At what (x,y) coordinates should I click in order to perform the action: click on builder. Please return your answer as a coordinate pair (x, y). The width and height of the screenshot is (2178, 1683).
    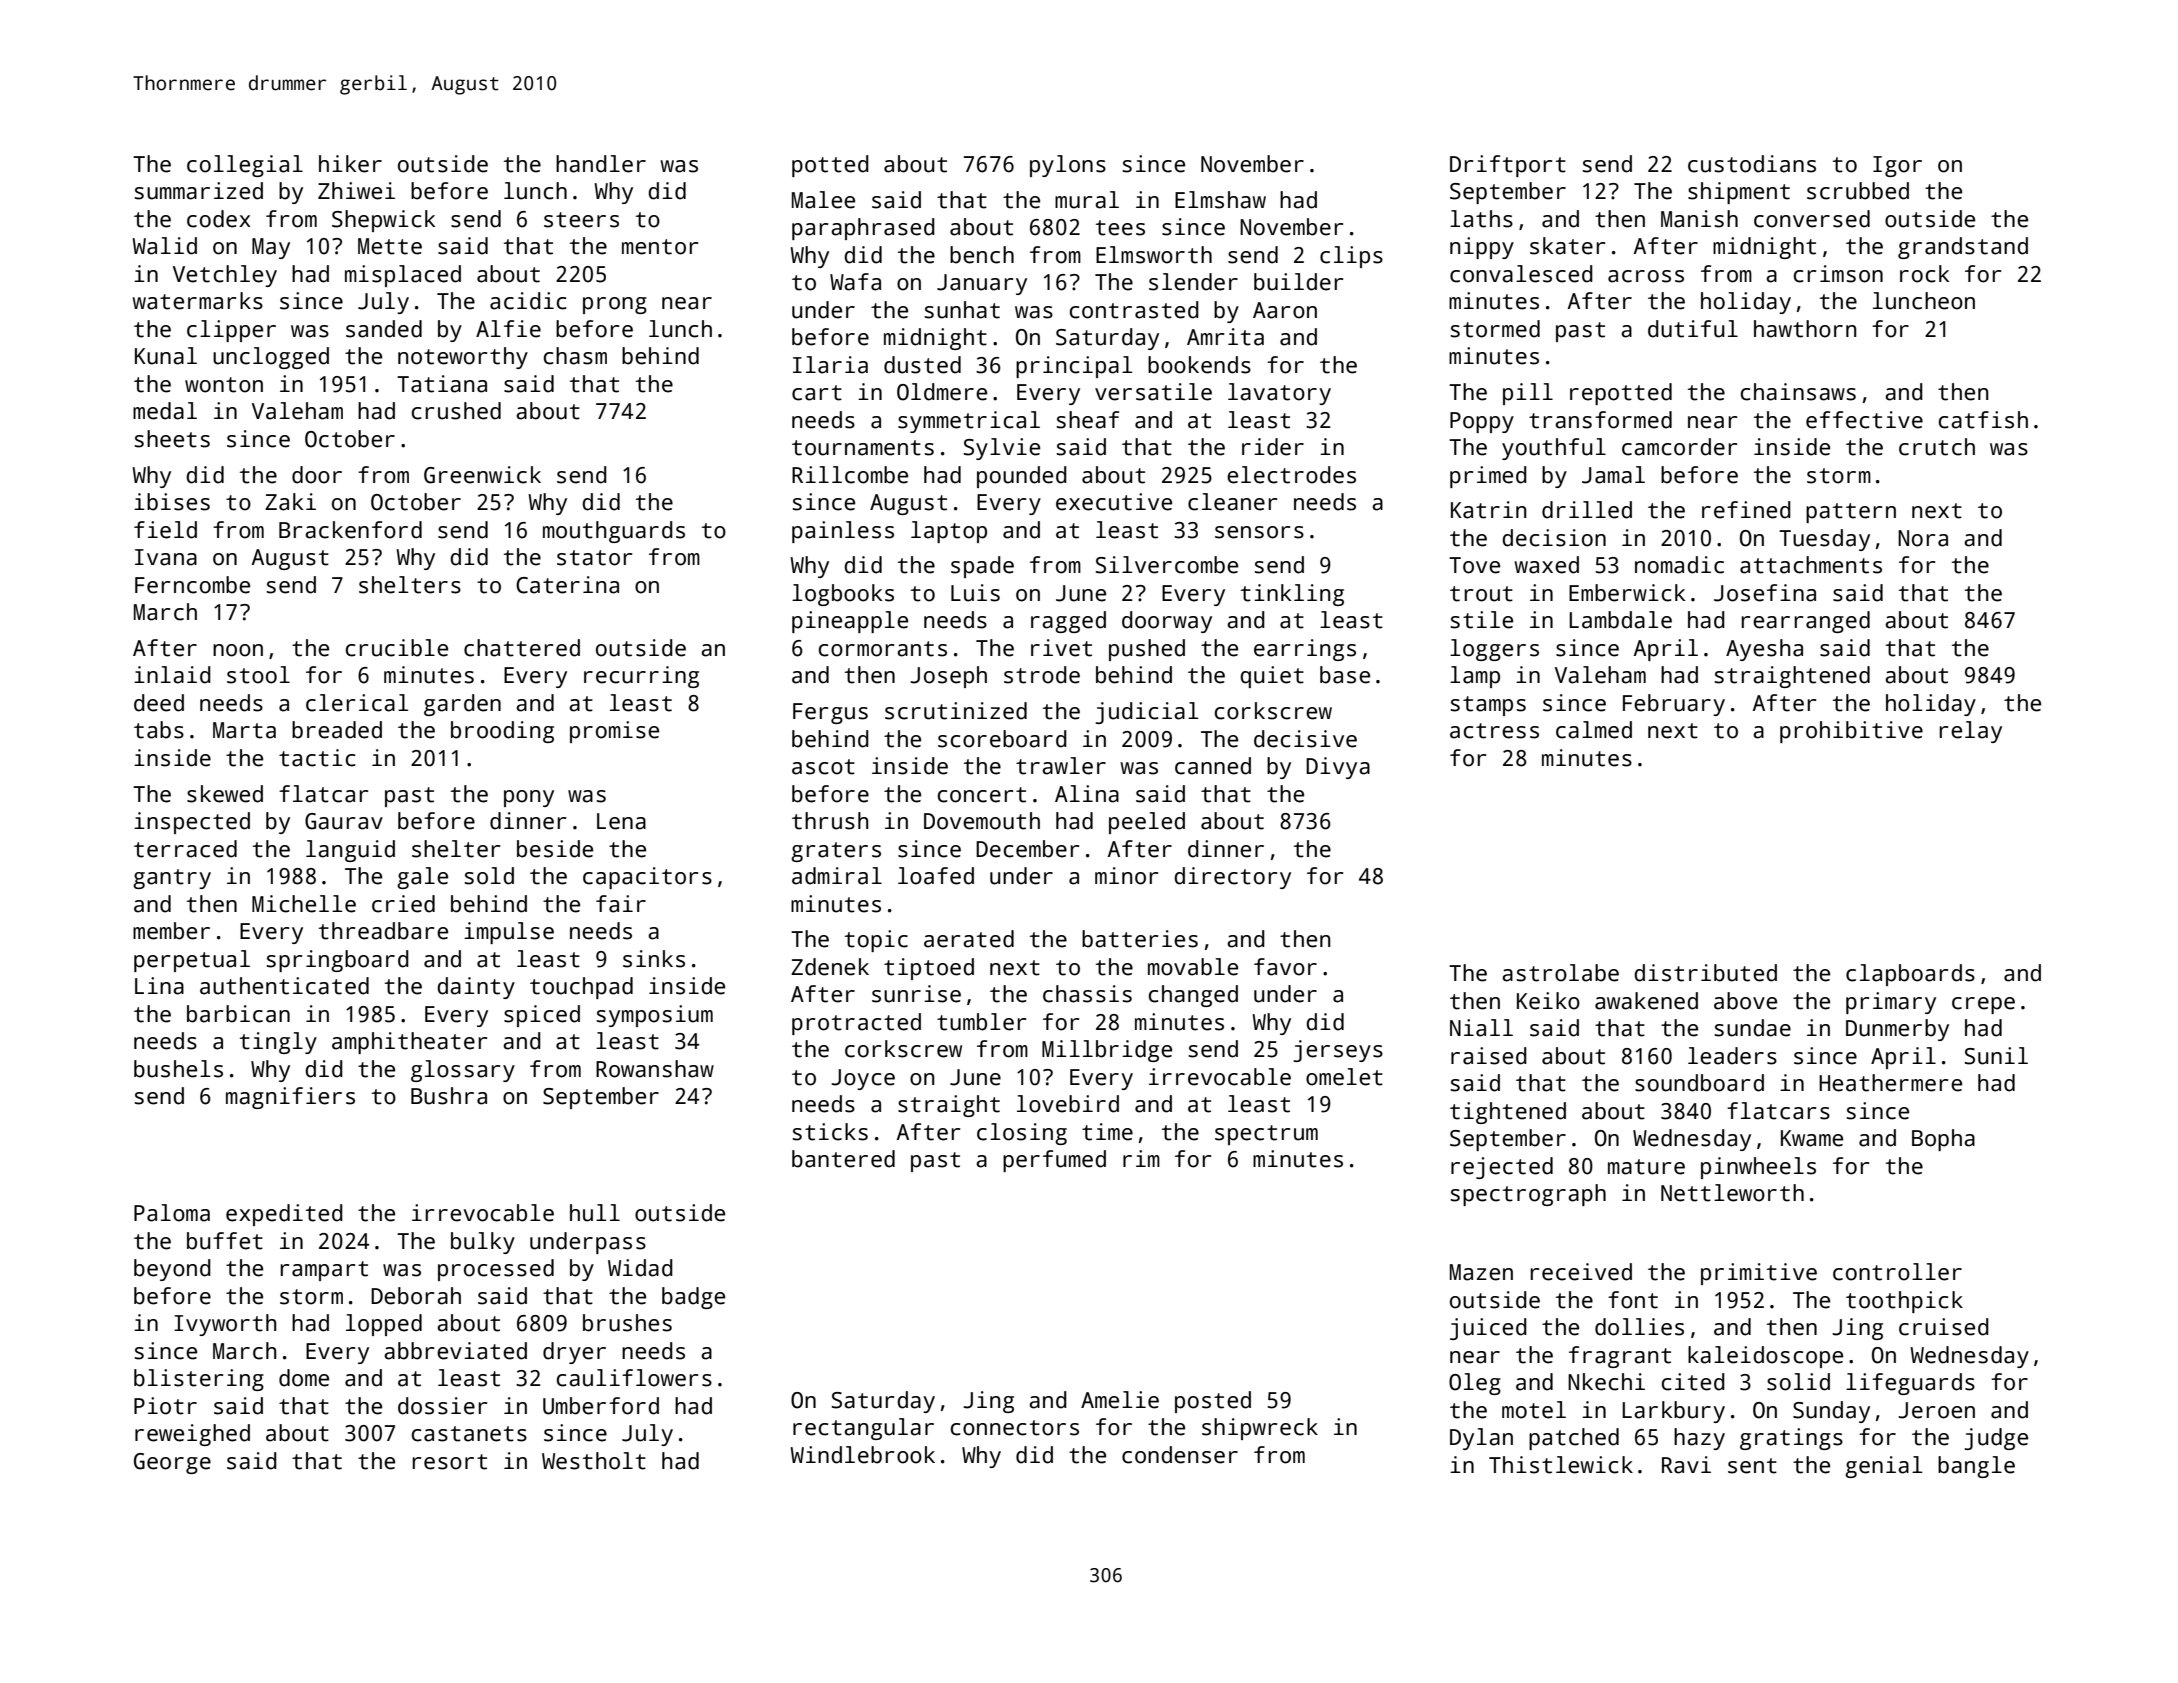
    Looking at the image, I should click on (1298, 282).
